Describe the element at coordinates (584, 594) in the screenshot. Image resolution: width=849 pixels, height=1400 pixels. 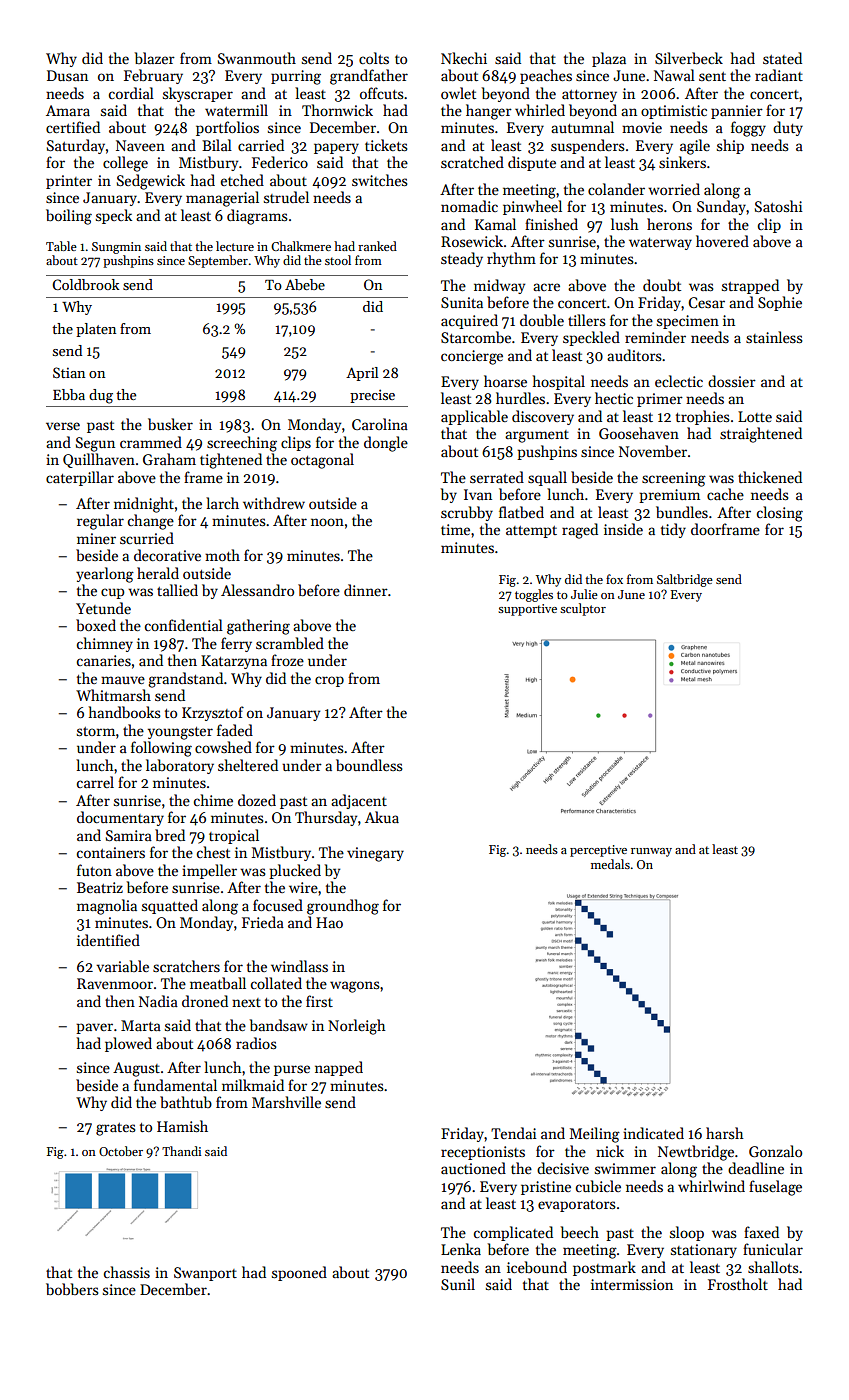
I see `Julie` at that location.
